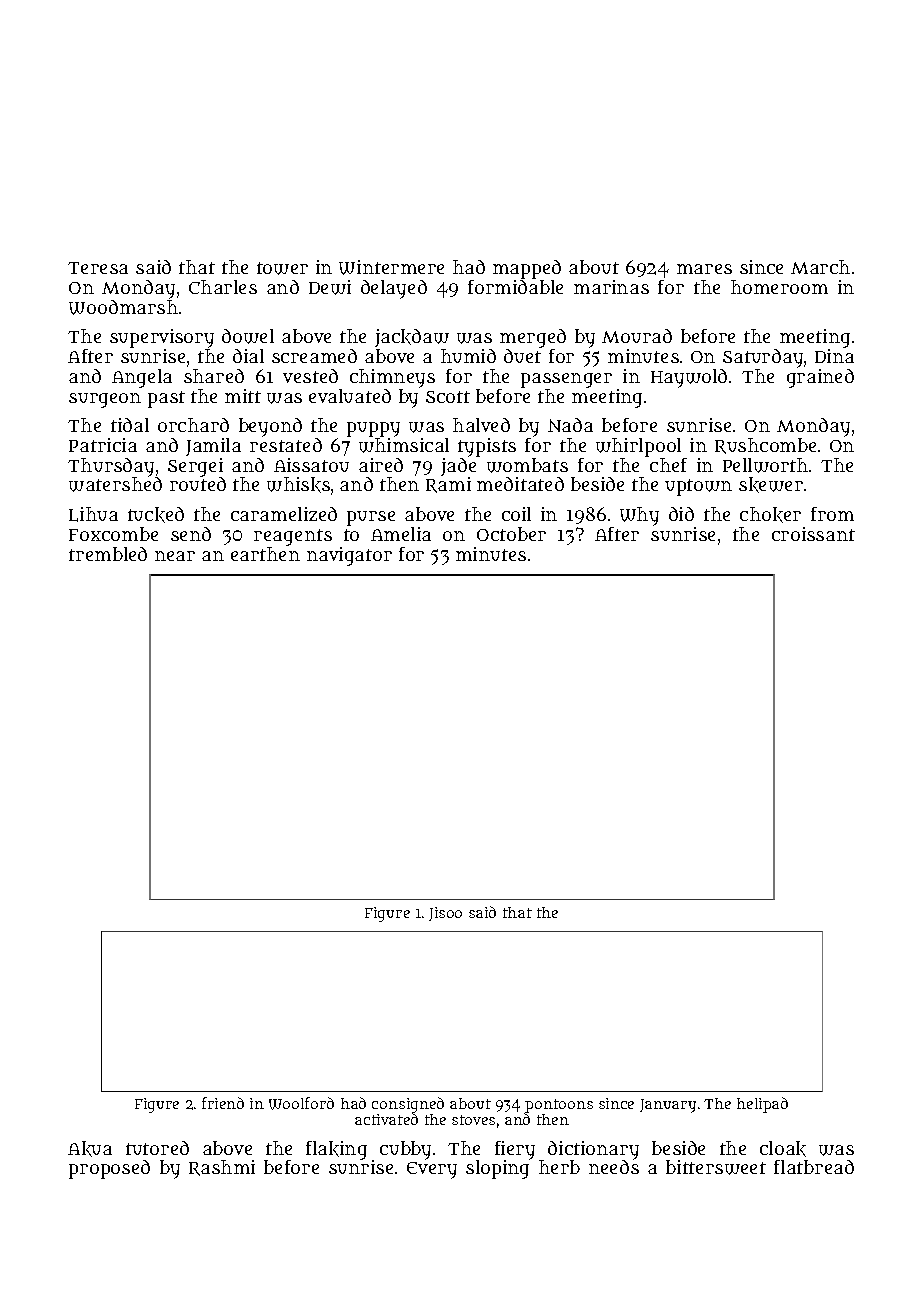 Image resolution: width=924 pixels, height=1308 pixels. What do you see at coordinates (820, 267) in the screenshot?
I see `March` at bounding box center [820, 267].
